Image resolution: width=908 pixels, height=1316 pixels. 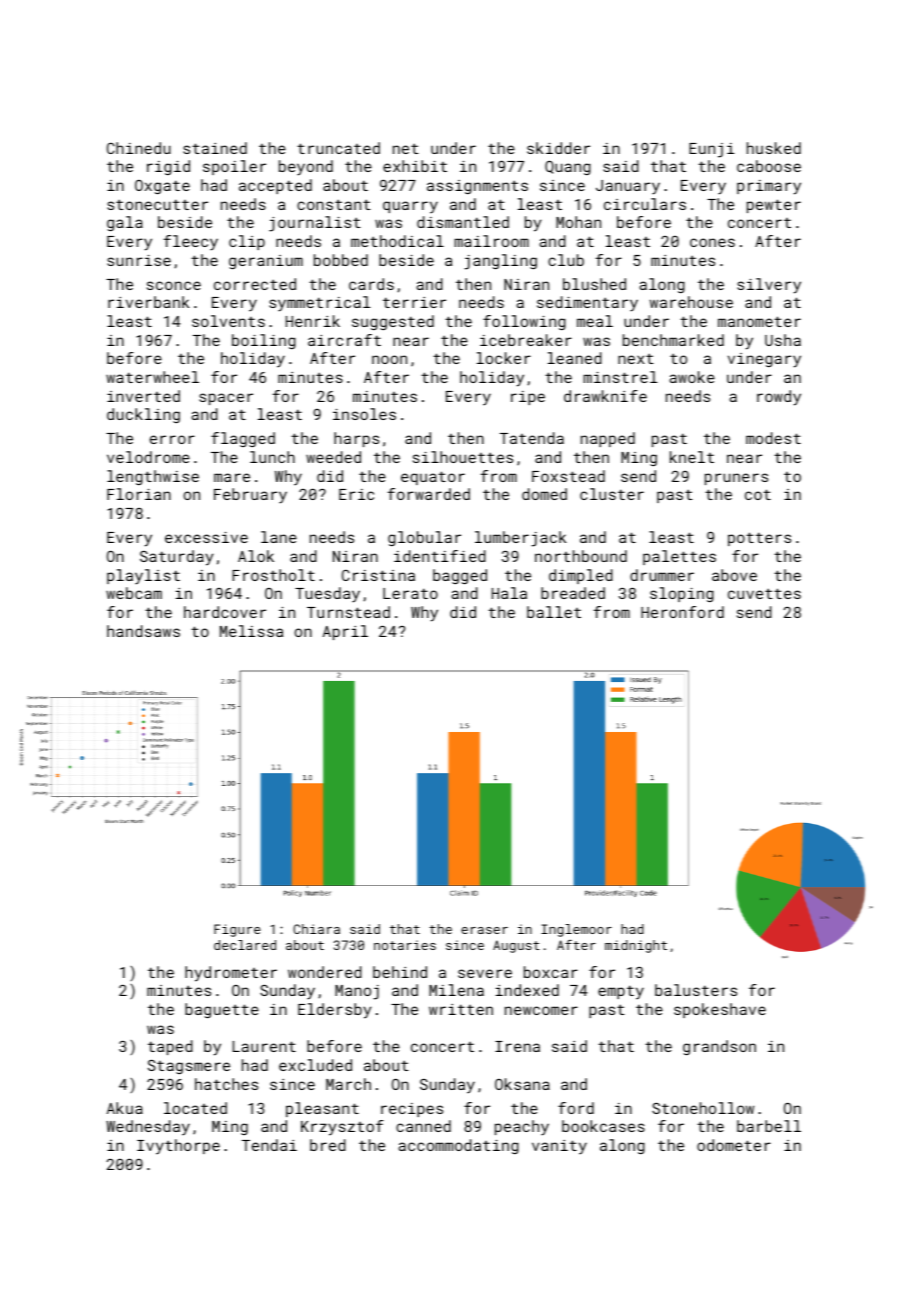 What do you see at coordinates (143, 577) in the screenshot?
I see `playlist` at bounding box center [143, 577].
